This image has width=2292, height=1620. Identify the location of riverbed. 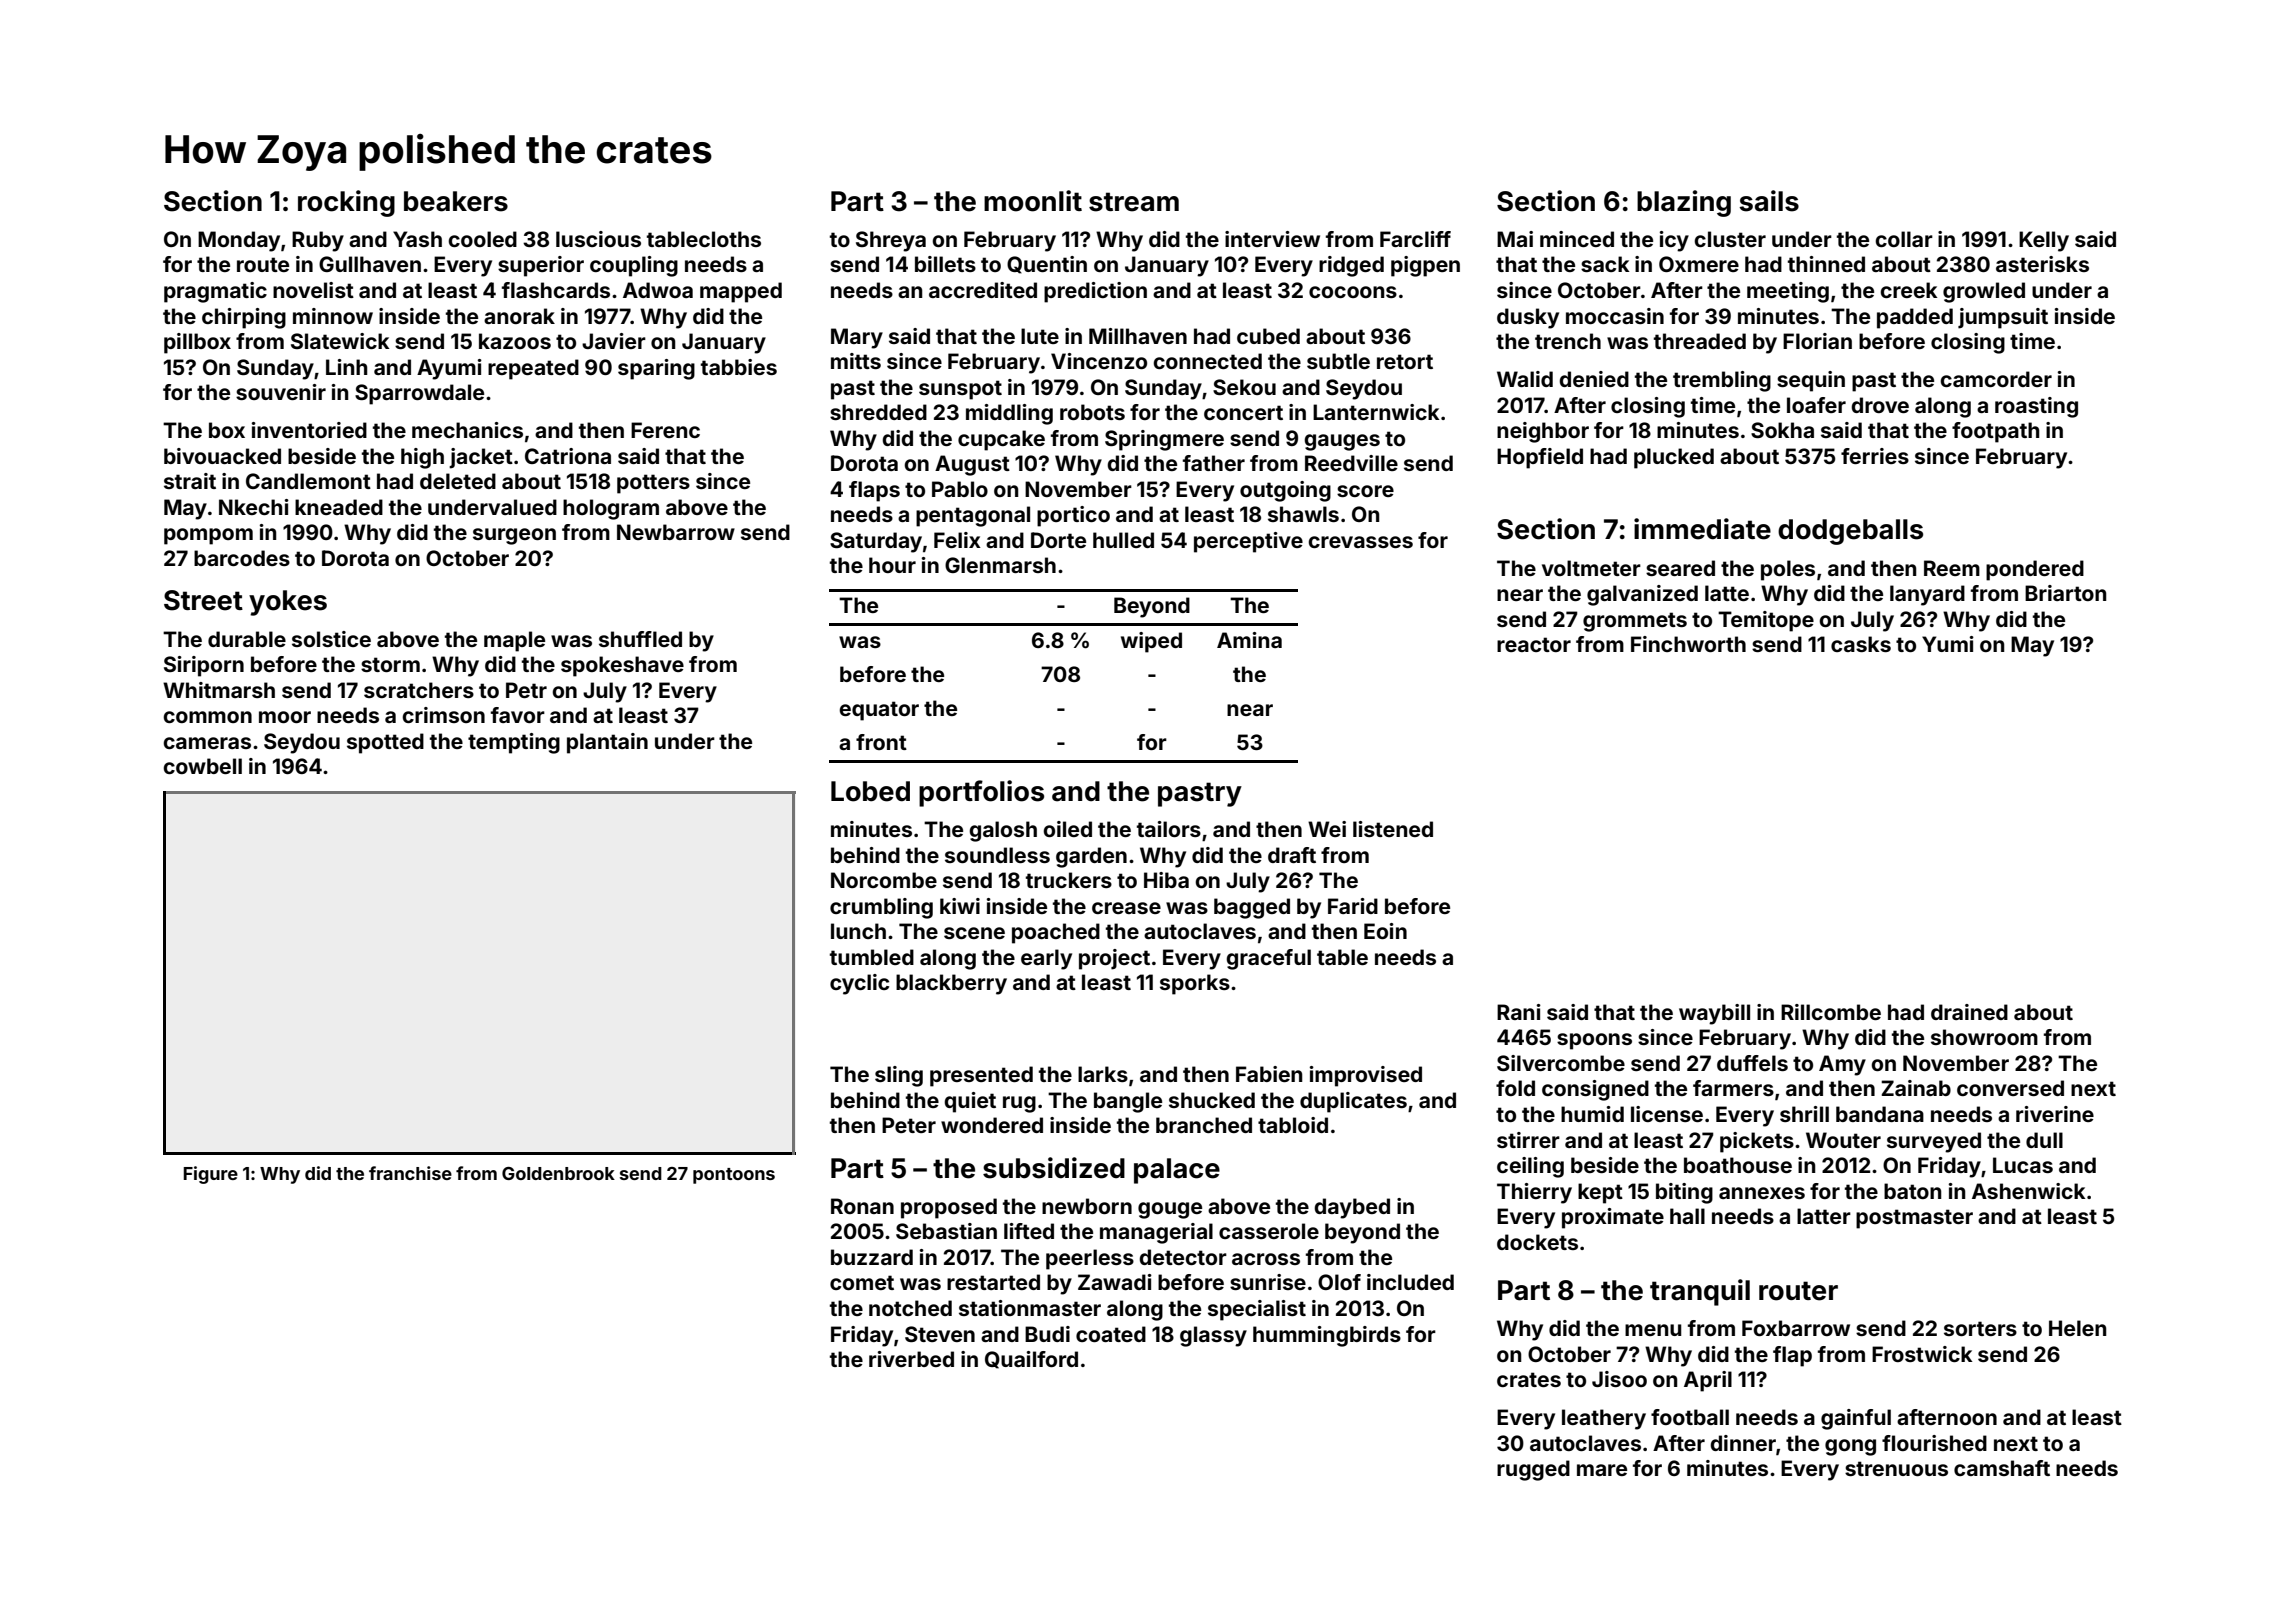
(911, 1359).
